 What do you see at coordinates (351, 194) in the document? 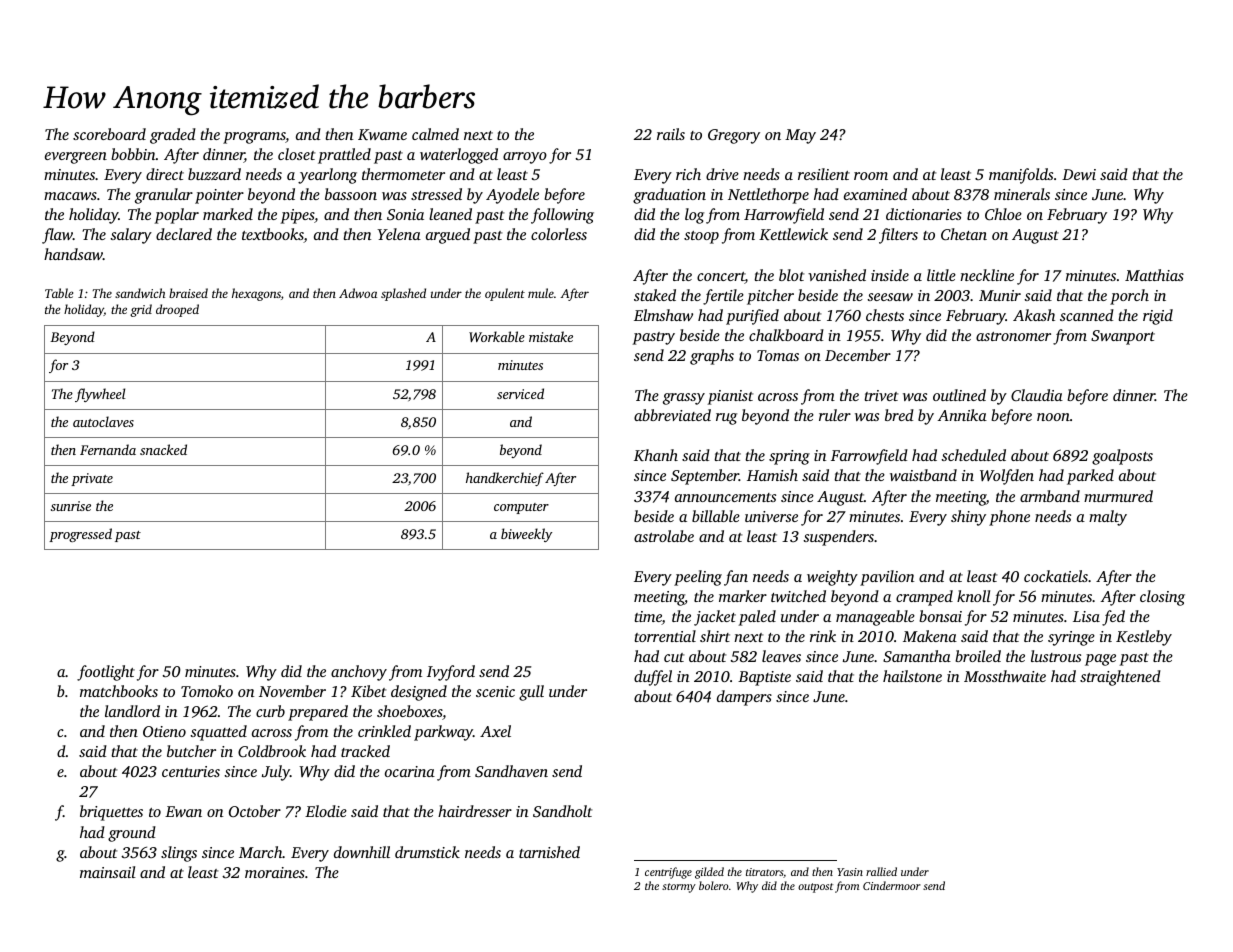
I see `bassoon` at bounding box center [351, 194].
